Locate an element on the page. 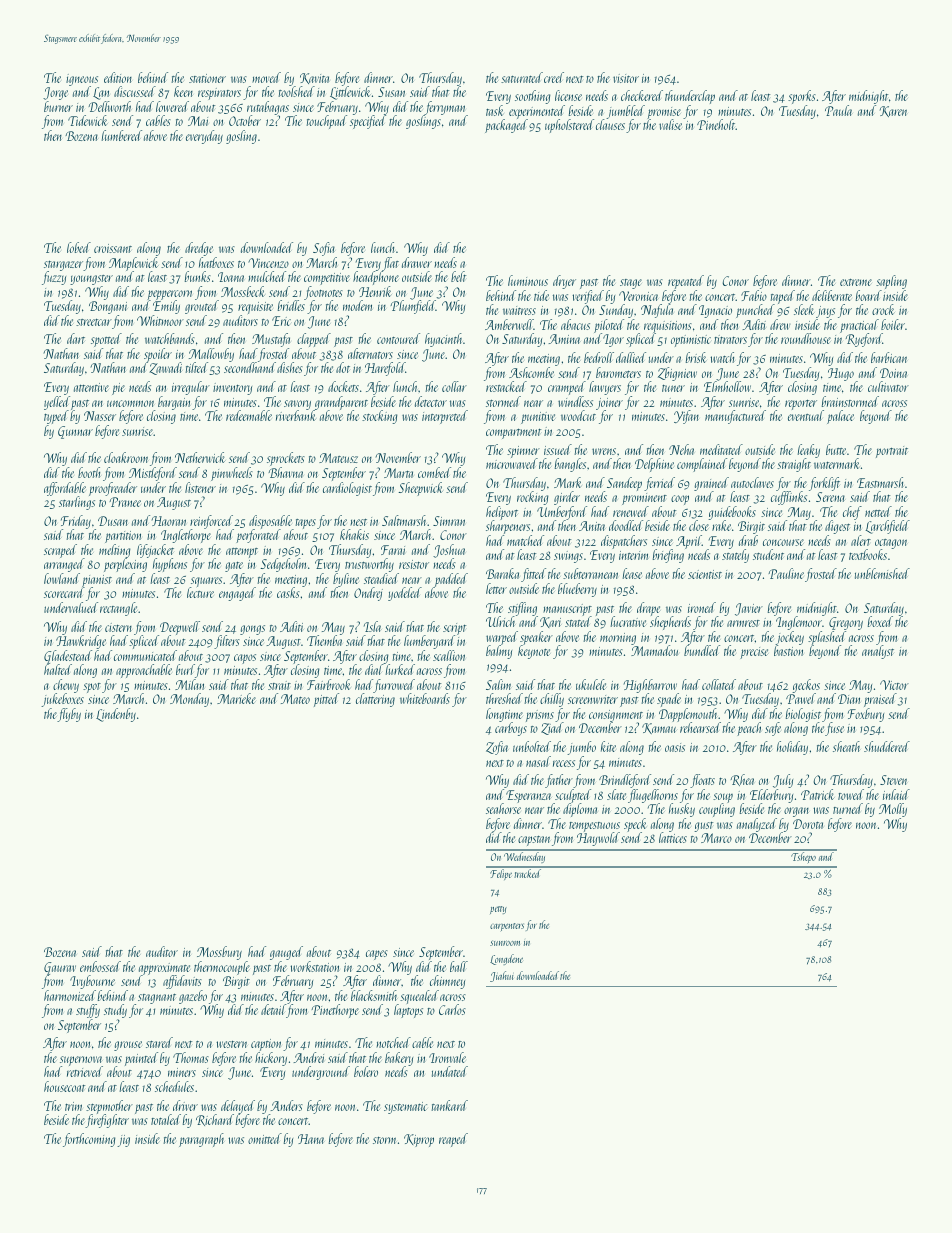  communicated is located at coordinates (145, 655).
